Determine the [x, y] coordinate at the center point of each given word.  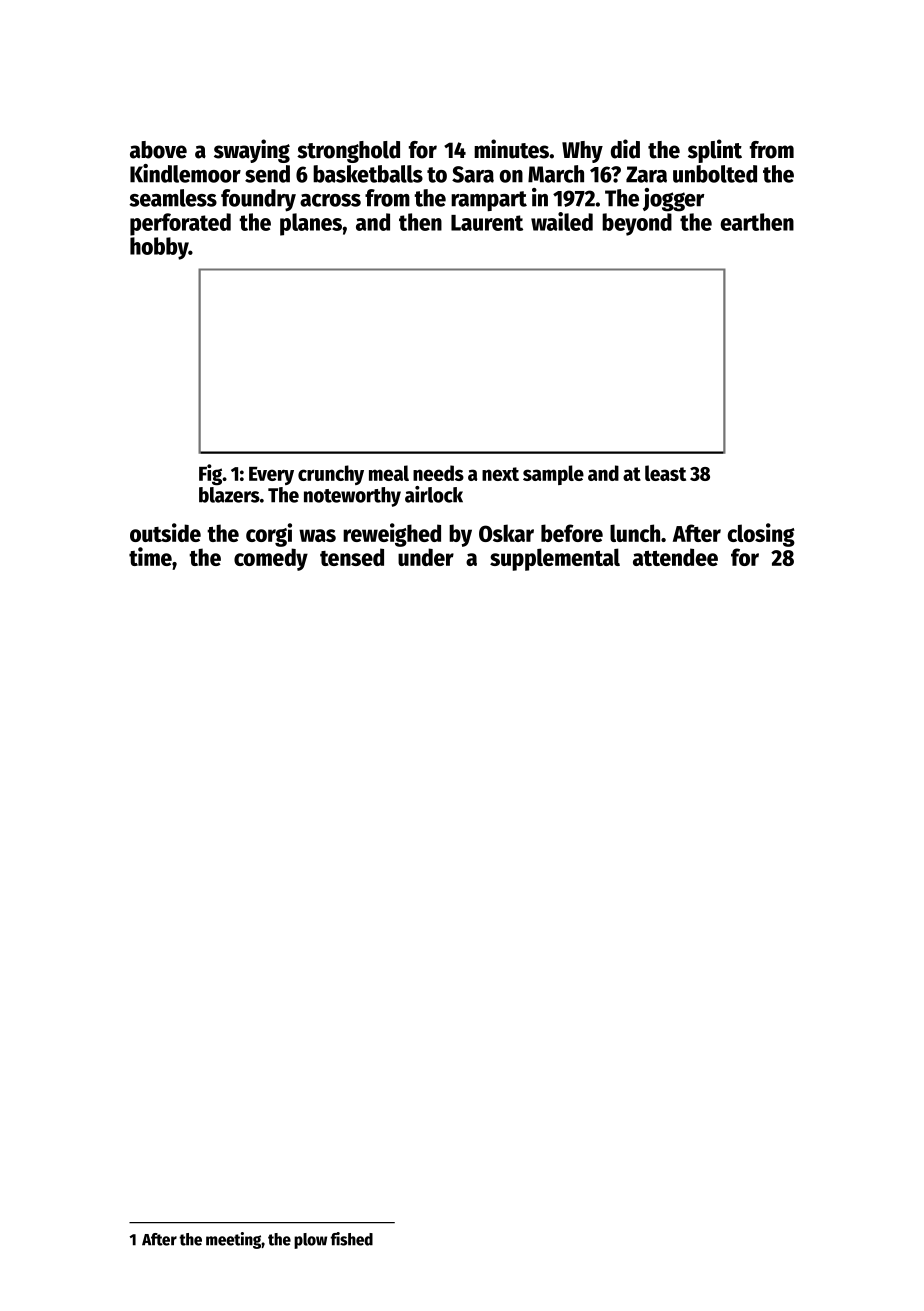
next [500, 474]
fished [352, 1239]
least [665, 473]
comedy [271, 559]
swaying [252, 151]
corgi [269, 535]
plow [310, 1241]
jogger [673, 200]
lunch [635, 533]
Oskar [506, 533]
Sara [473, 174]
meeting [234, 1240]
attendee [675, 557]
